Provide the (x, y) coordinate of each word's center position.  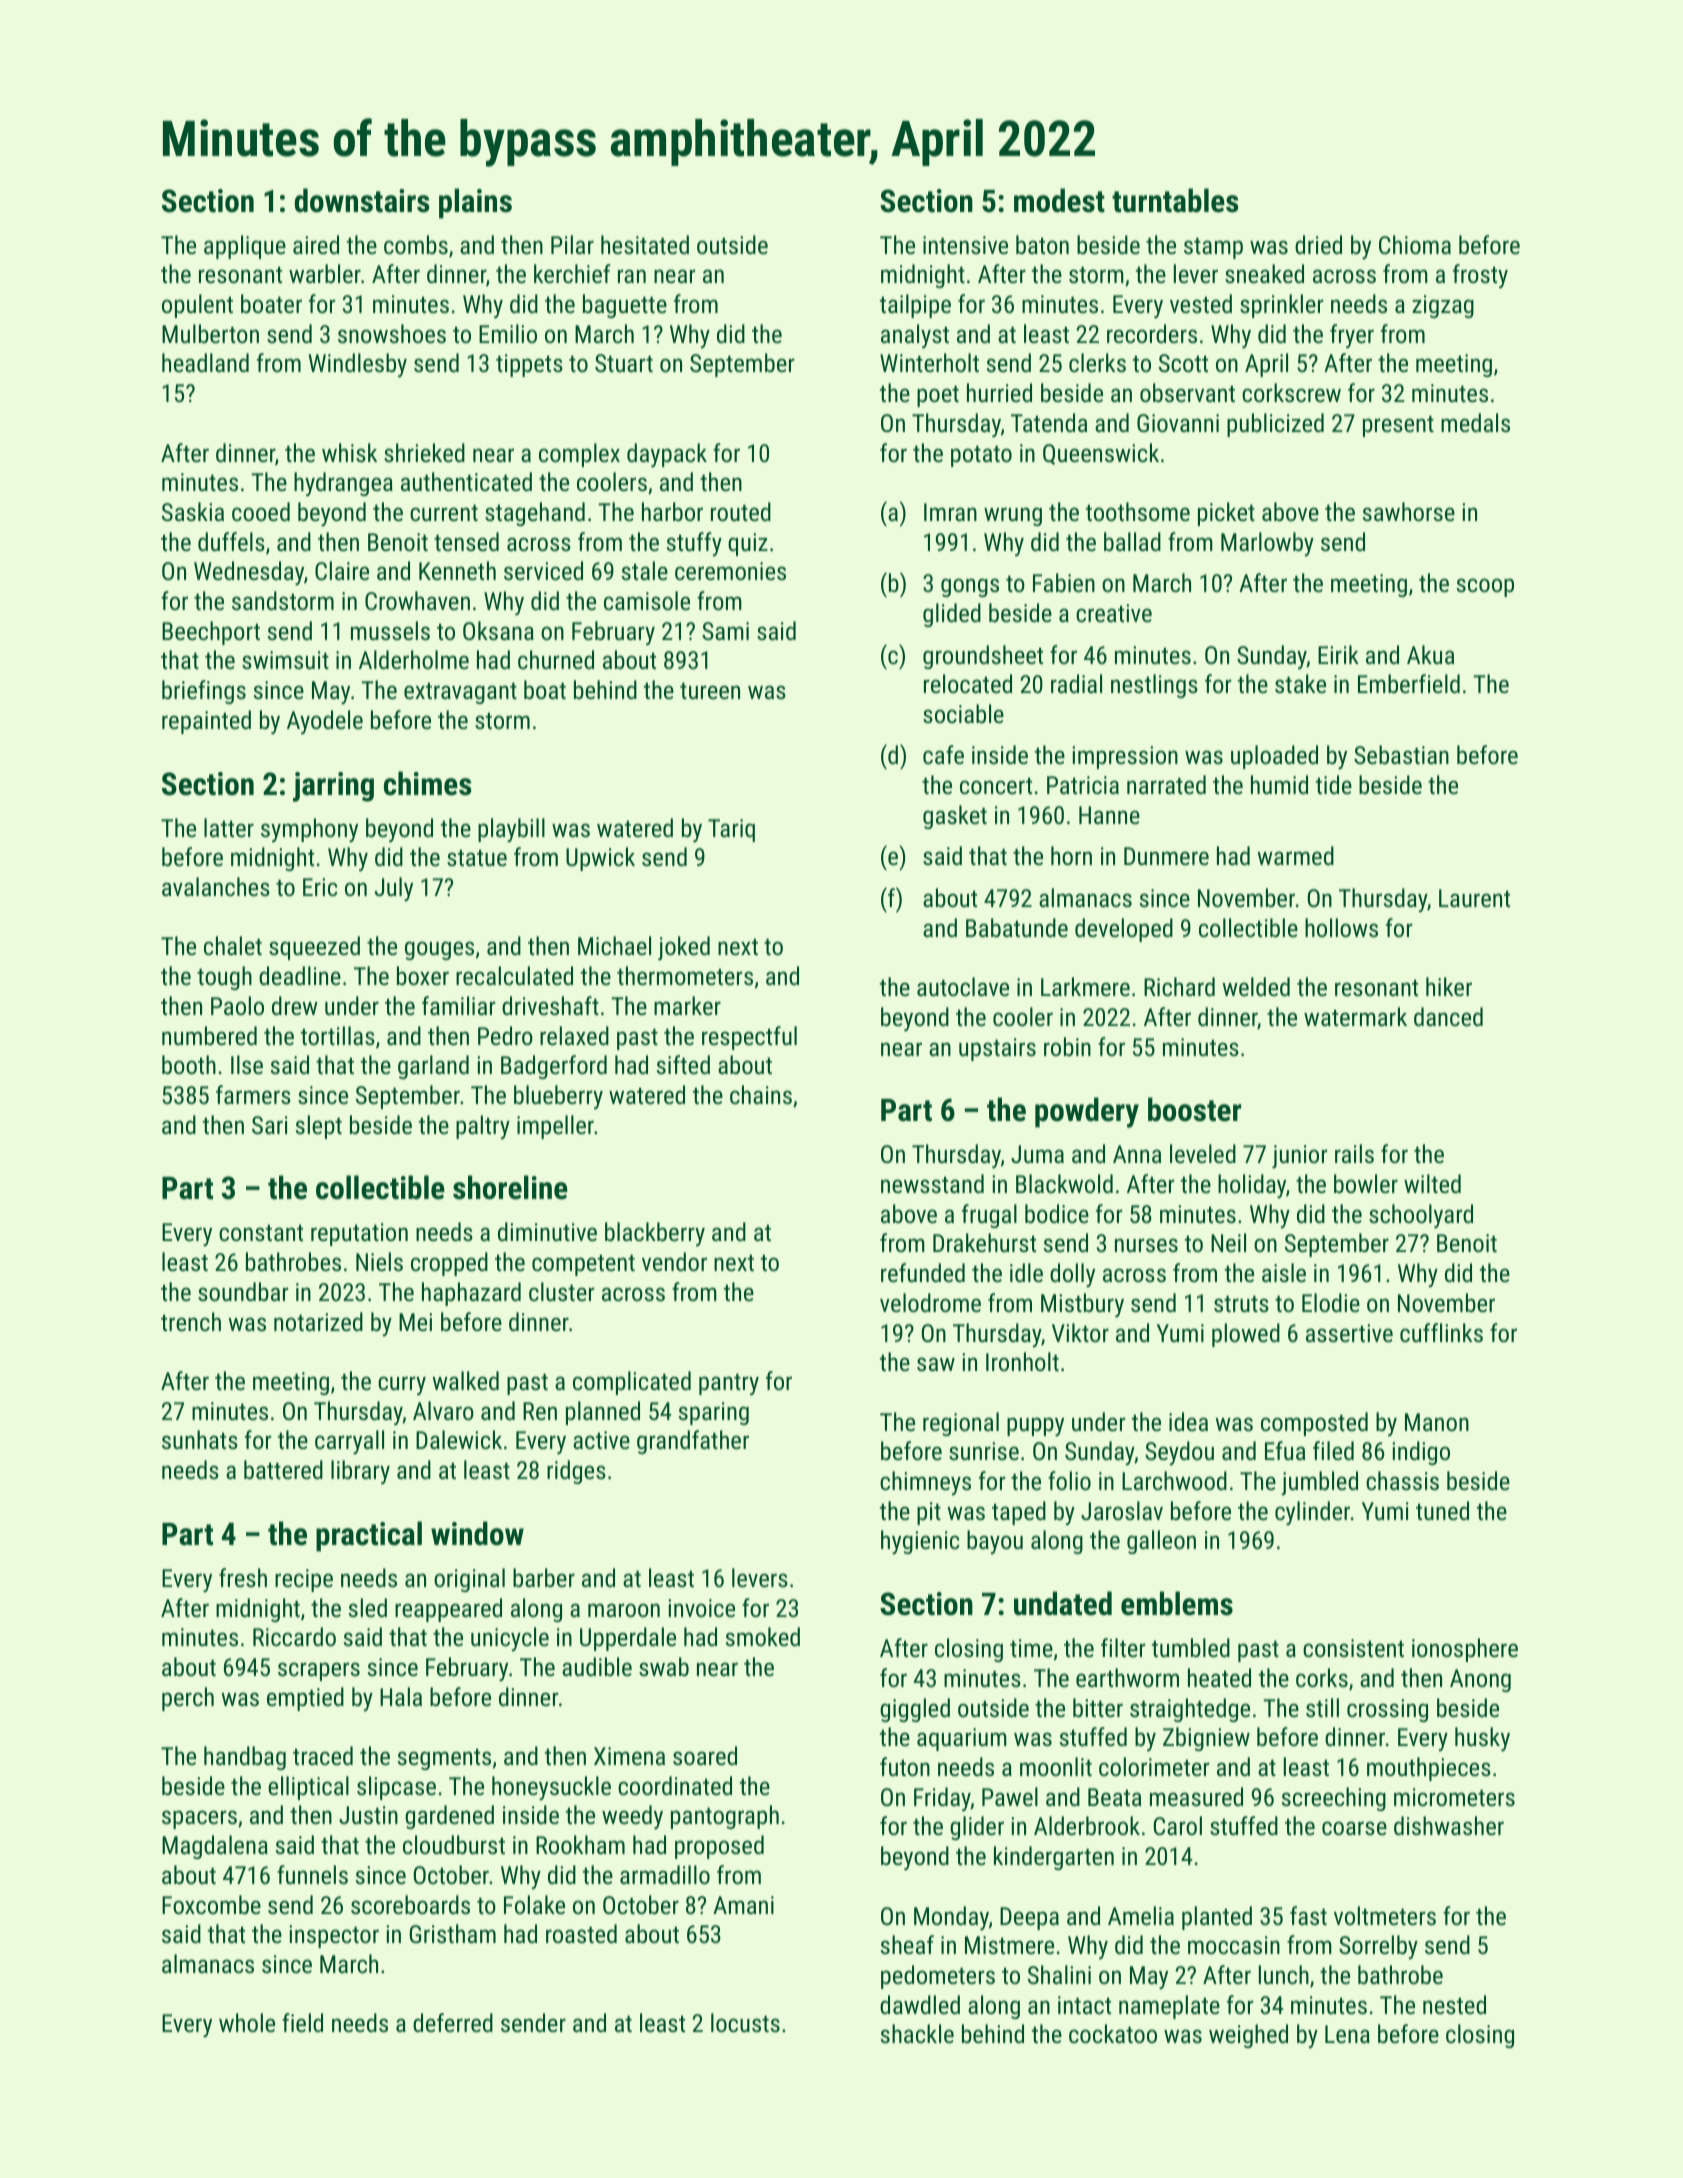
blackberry (655, 1234)
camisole (647, 600)
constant (261, 1232)
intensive (965, 245)
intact (1084, 2005)
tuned (1442, 1510)
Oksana (498, 630)
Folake (534, 1904)
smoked (763, 1636)
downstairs (362, 200)
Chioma (1415, 244)
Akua (1430, 654)
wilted (1432, 1183)
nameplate (1169, 2007)
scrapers (319, 1671)
